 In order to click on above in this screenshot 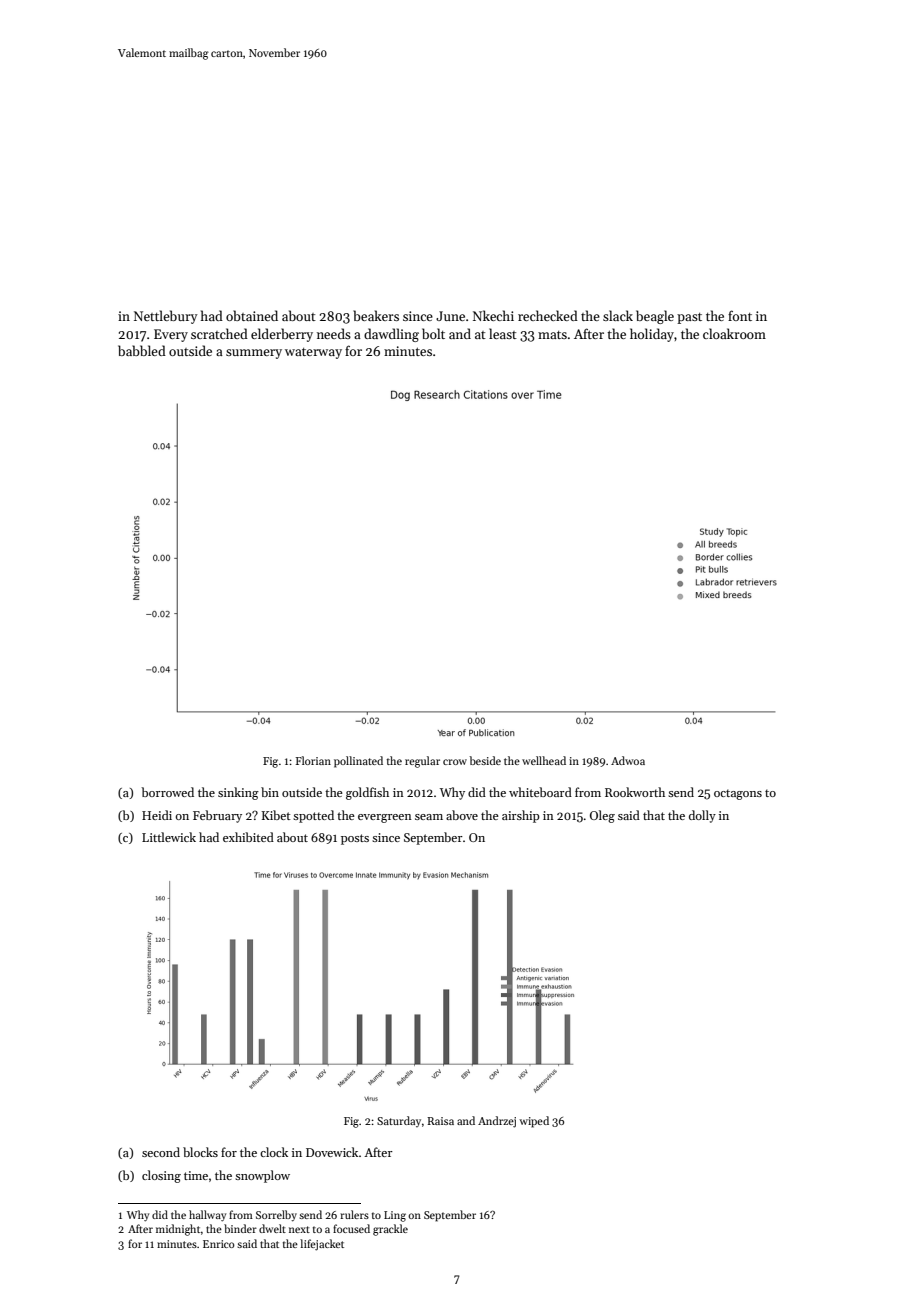, I will do `click(462, 815)`.
